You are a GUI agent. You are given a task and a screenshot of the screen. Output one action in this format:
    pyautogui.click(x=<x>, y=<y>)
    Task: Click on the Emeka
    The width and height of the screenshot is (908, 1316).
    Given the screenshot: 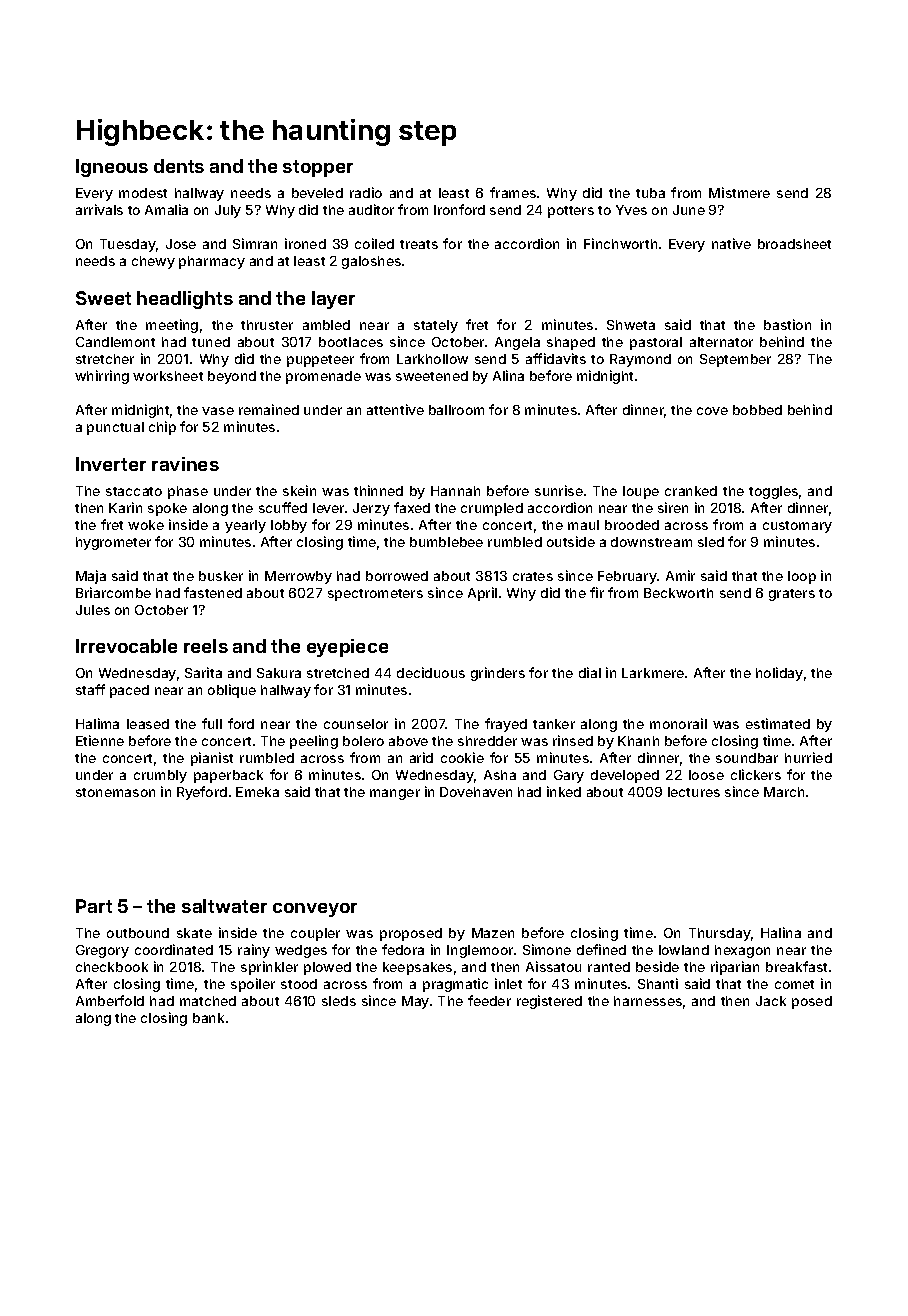 What is the action you would take?
    pyautogui.click(x=257, y=792)
